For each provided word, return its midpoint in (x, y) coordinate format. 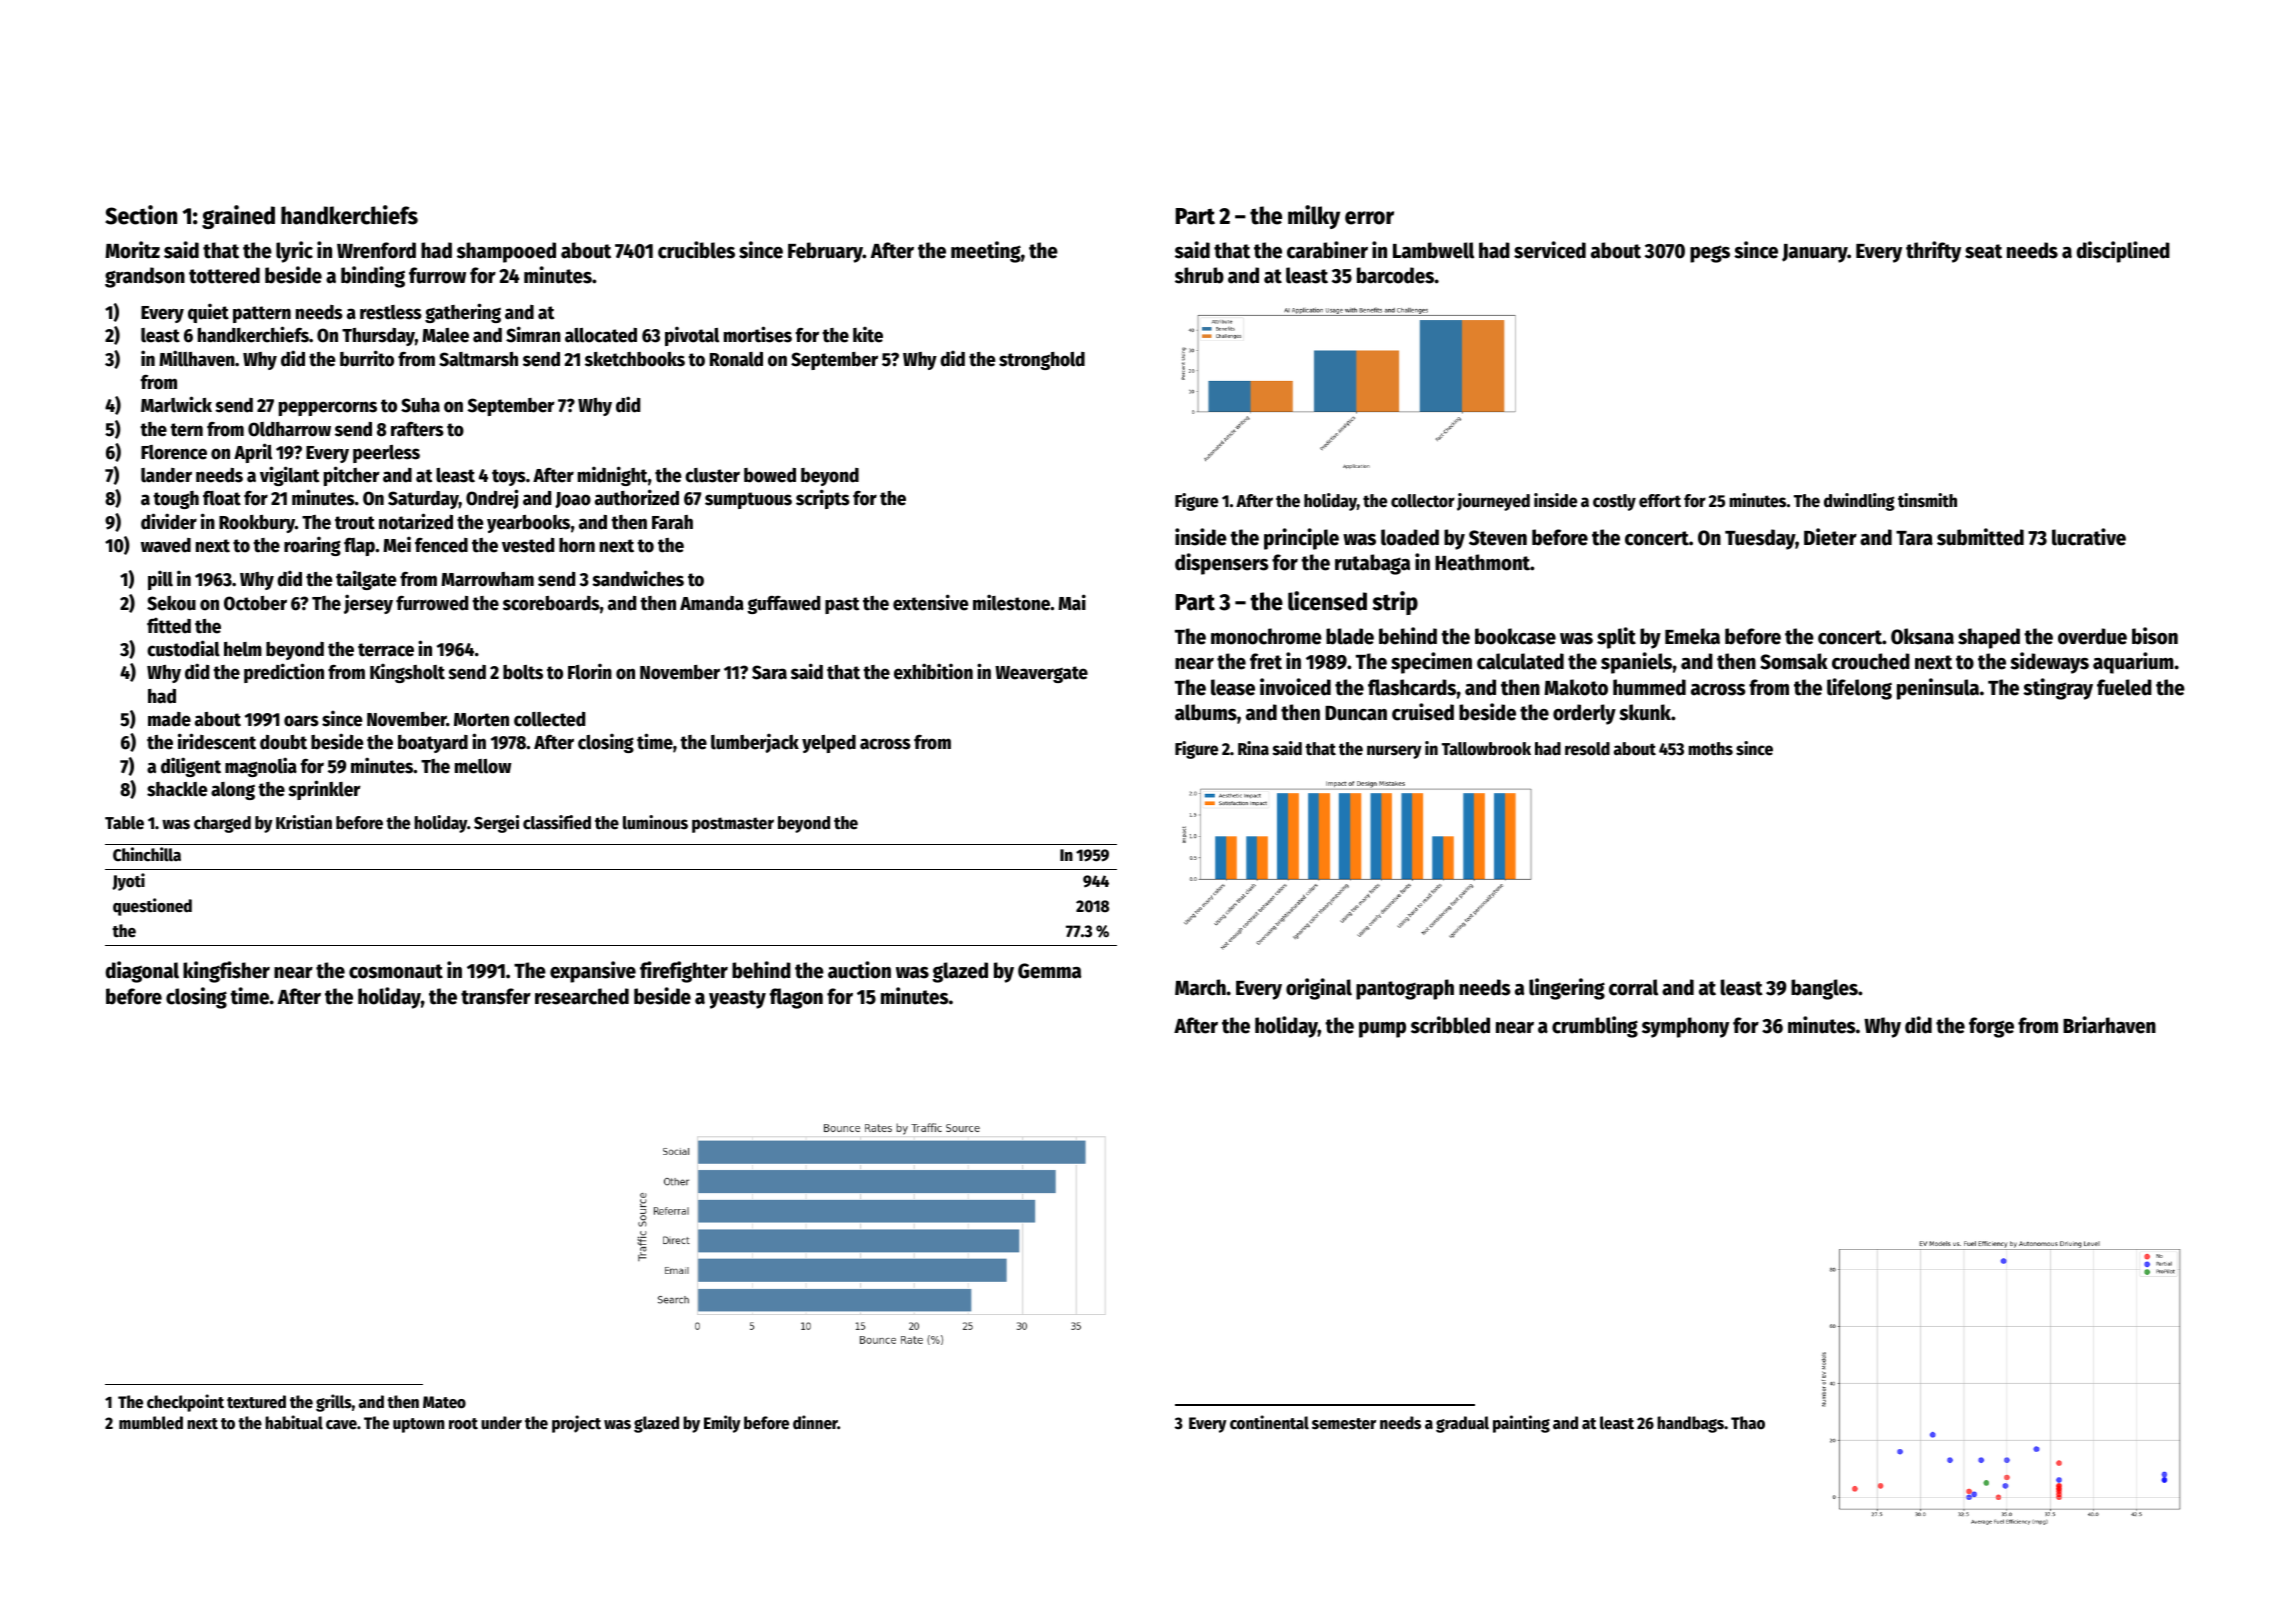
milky (1314, 217)
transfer (496, 996)
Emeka (1692, 636)
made (169, 719)
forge (1991, 1027)
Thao (1748, 1423)
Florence (174, 452)
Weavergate (1041, 674)
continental (1269, 1422)
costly (1614, 502)
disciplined (2123, 252)
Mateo (444, 1402)
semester (1344, 1424)
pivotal (692, 336)
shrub (1199, 275)
